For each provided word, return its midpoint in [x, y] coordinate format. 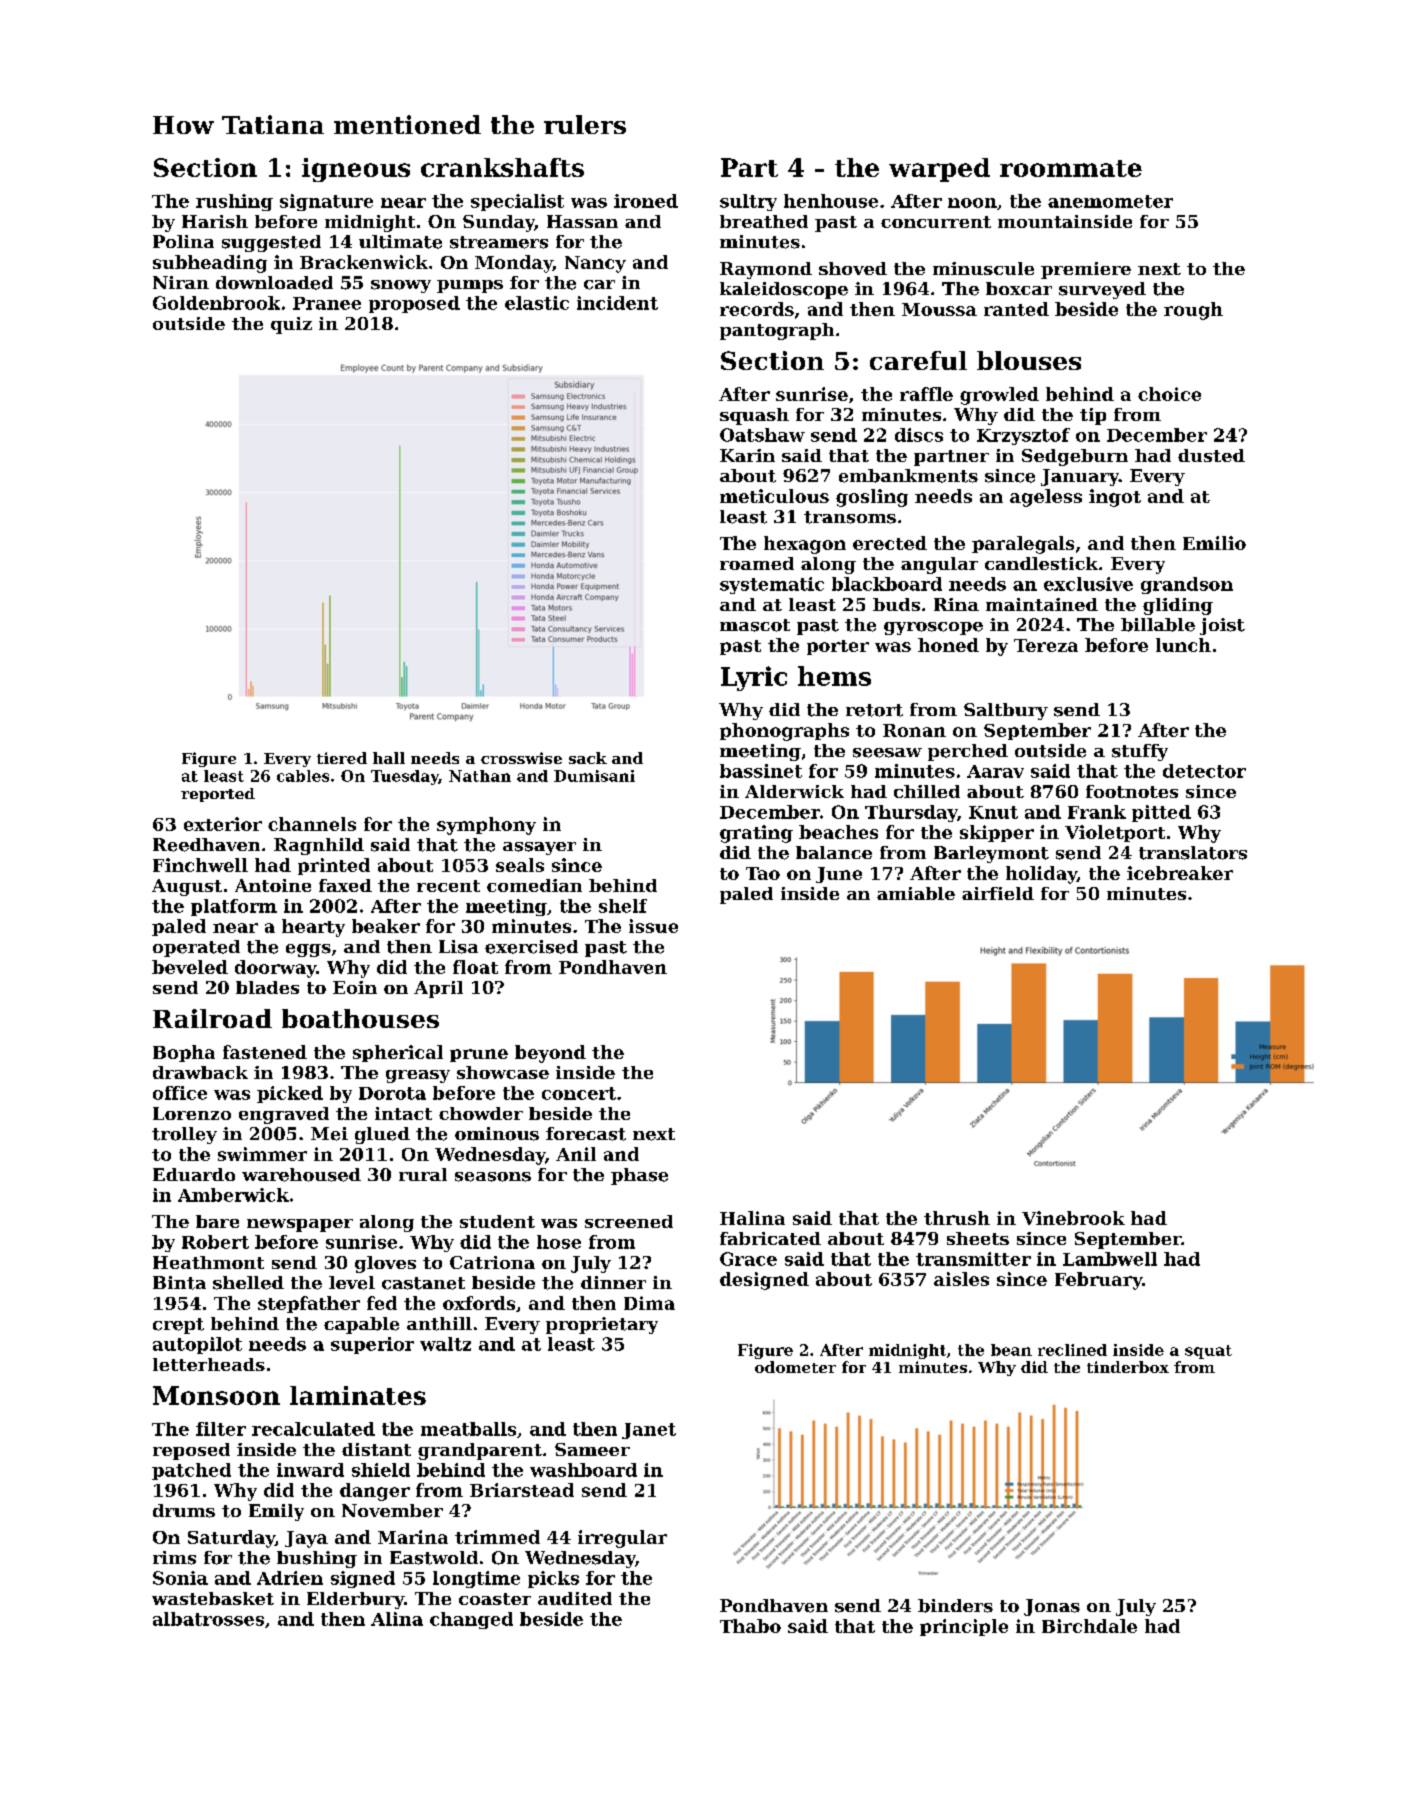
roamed [757, 563]
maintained [1042, 604]
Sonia [180, 1578]
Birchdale [1089, 1626]
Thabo [750, 1626]
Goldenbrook [216, 303]
